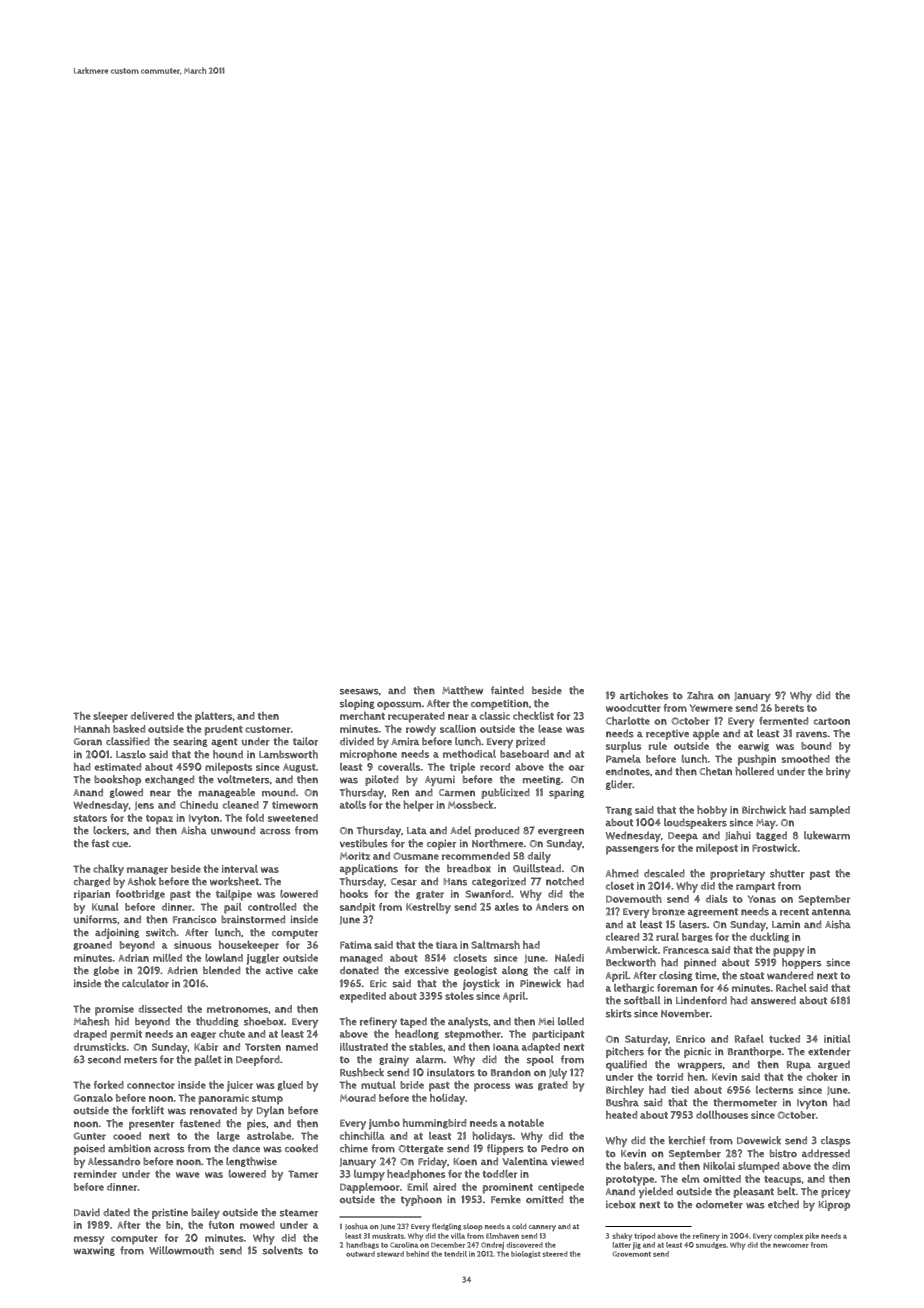  I want to click on muskrats, so click(388, 1236).
